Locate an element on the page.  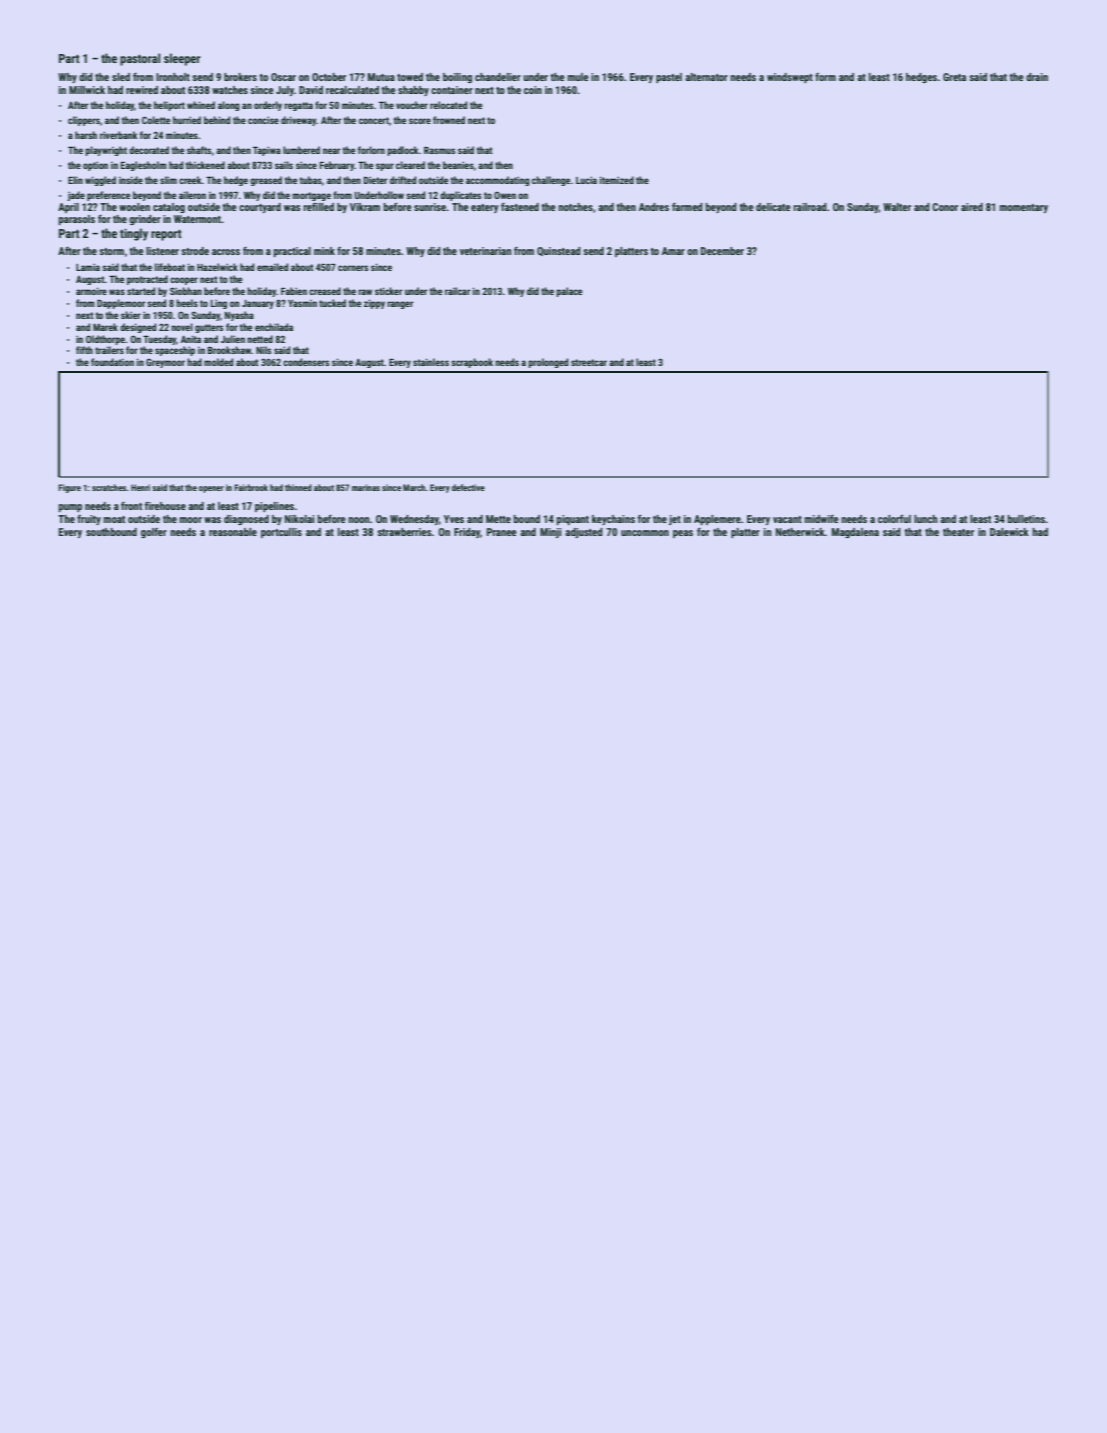
ranger is located at coordinates (400, 305).
